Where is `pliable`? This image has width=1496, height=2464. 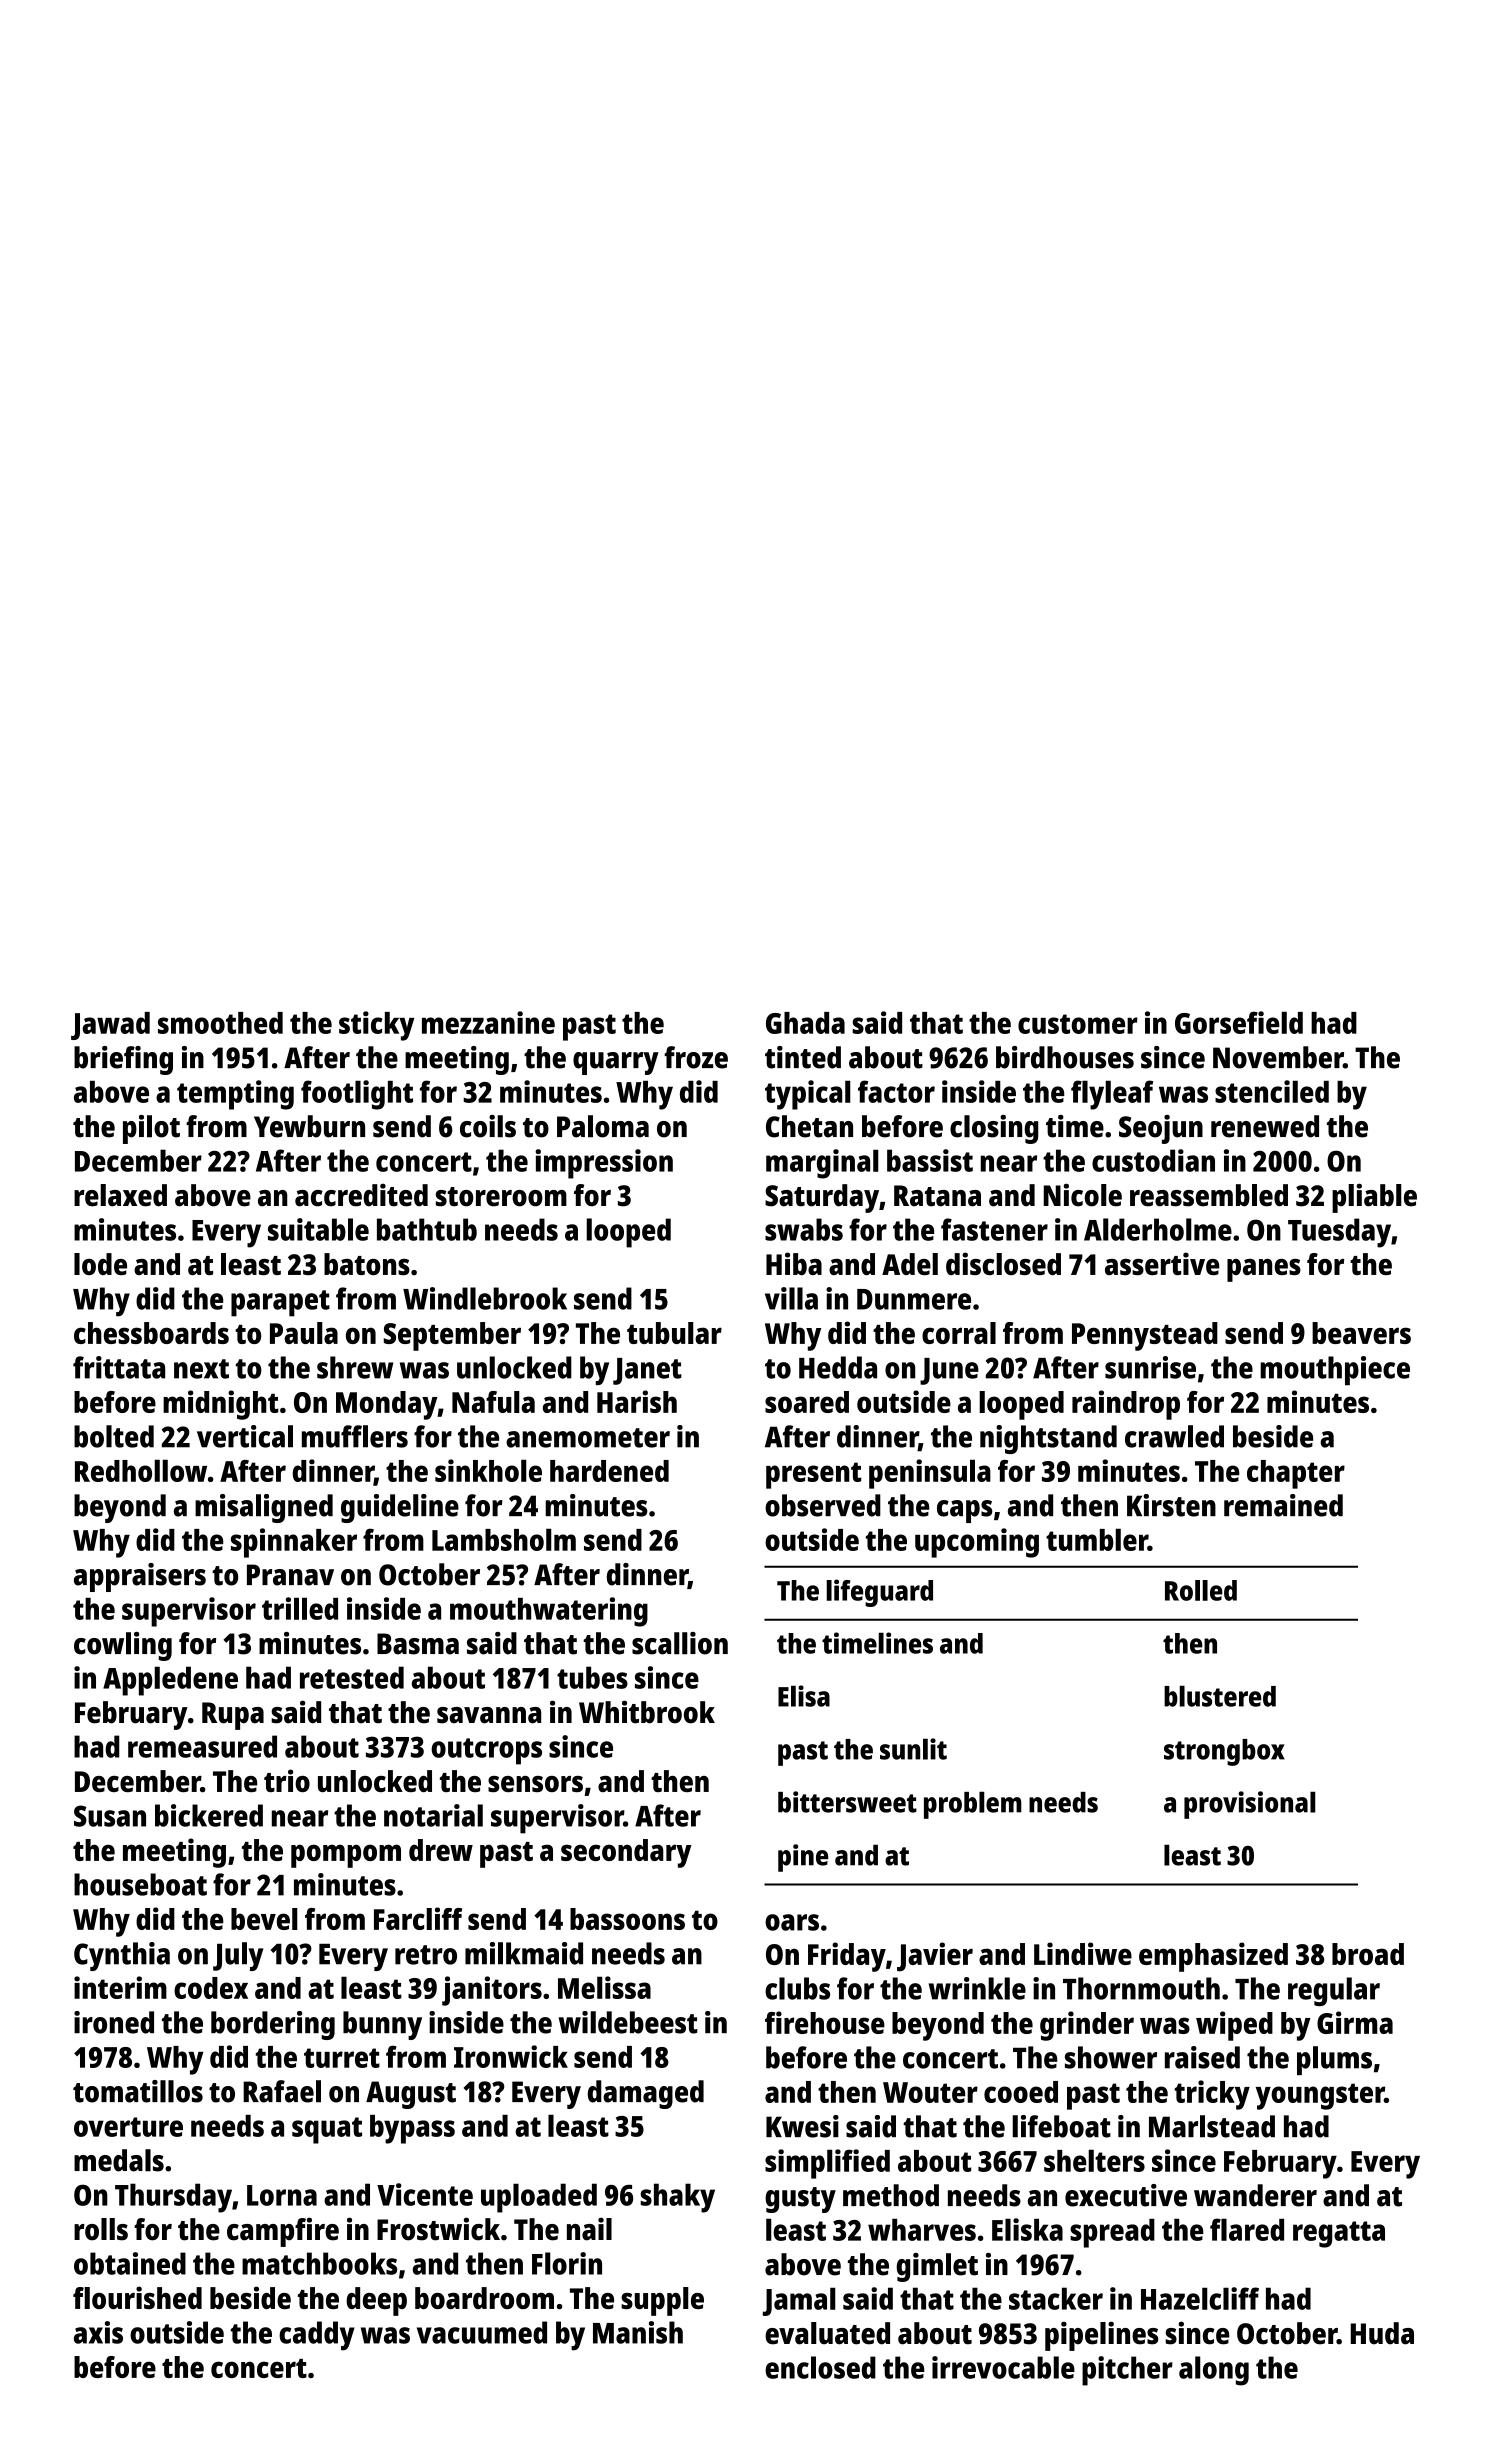 pliable is located at coordinates (1374, 1198).
